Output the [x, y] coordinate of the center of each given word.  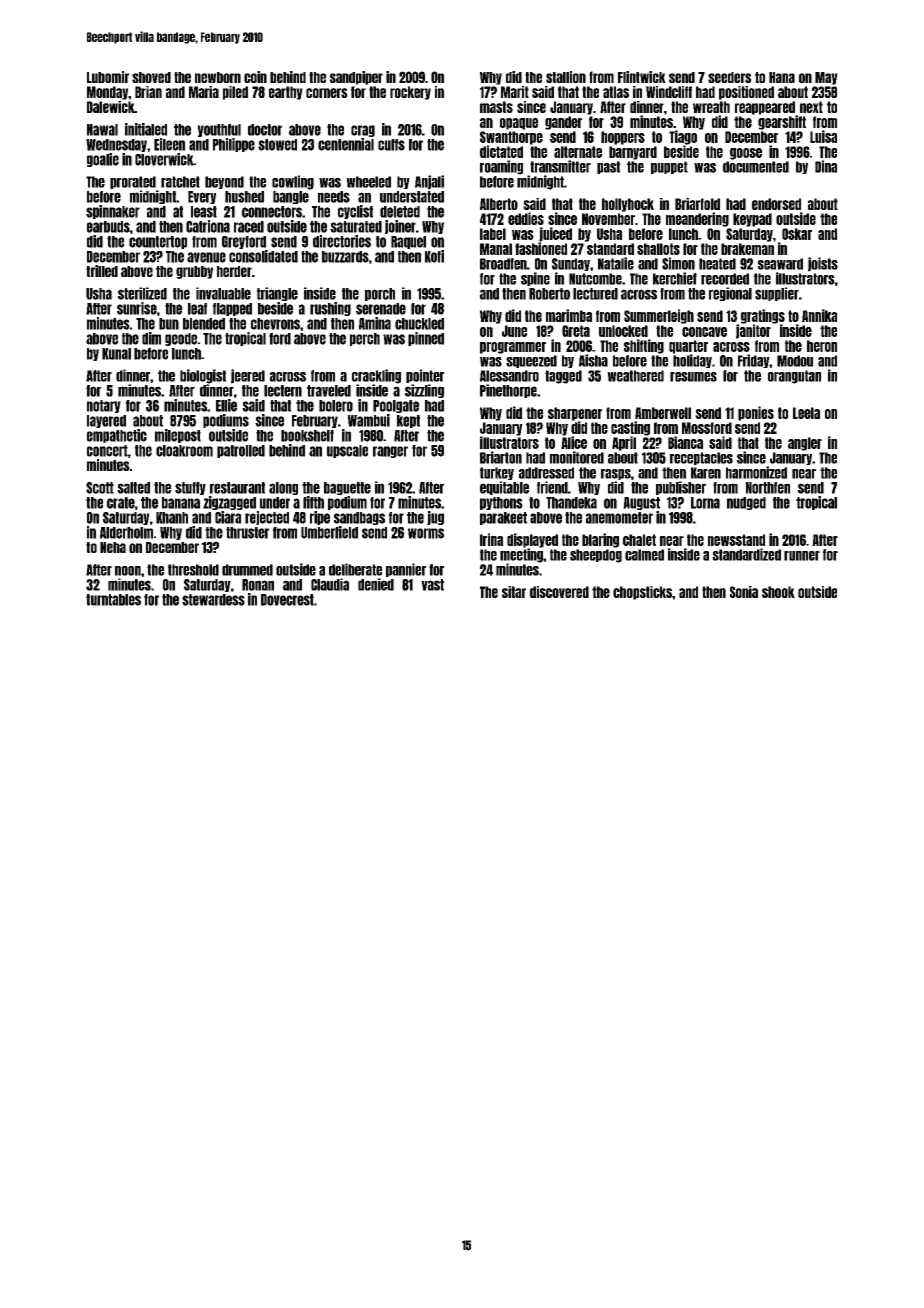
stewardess [213, 600]
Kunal [116, 354]
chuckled [419, 324]
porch [380, 294]
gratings [763, 316]
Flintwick [642, 77]
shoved [151, 77]
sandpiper [356, 78]
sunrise [137, 308]
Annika [819, 315]
